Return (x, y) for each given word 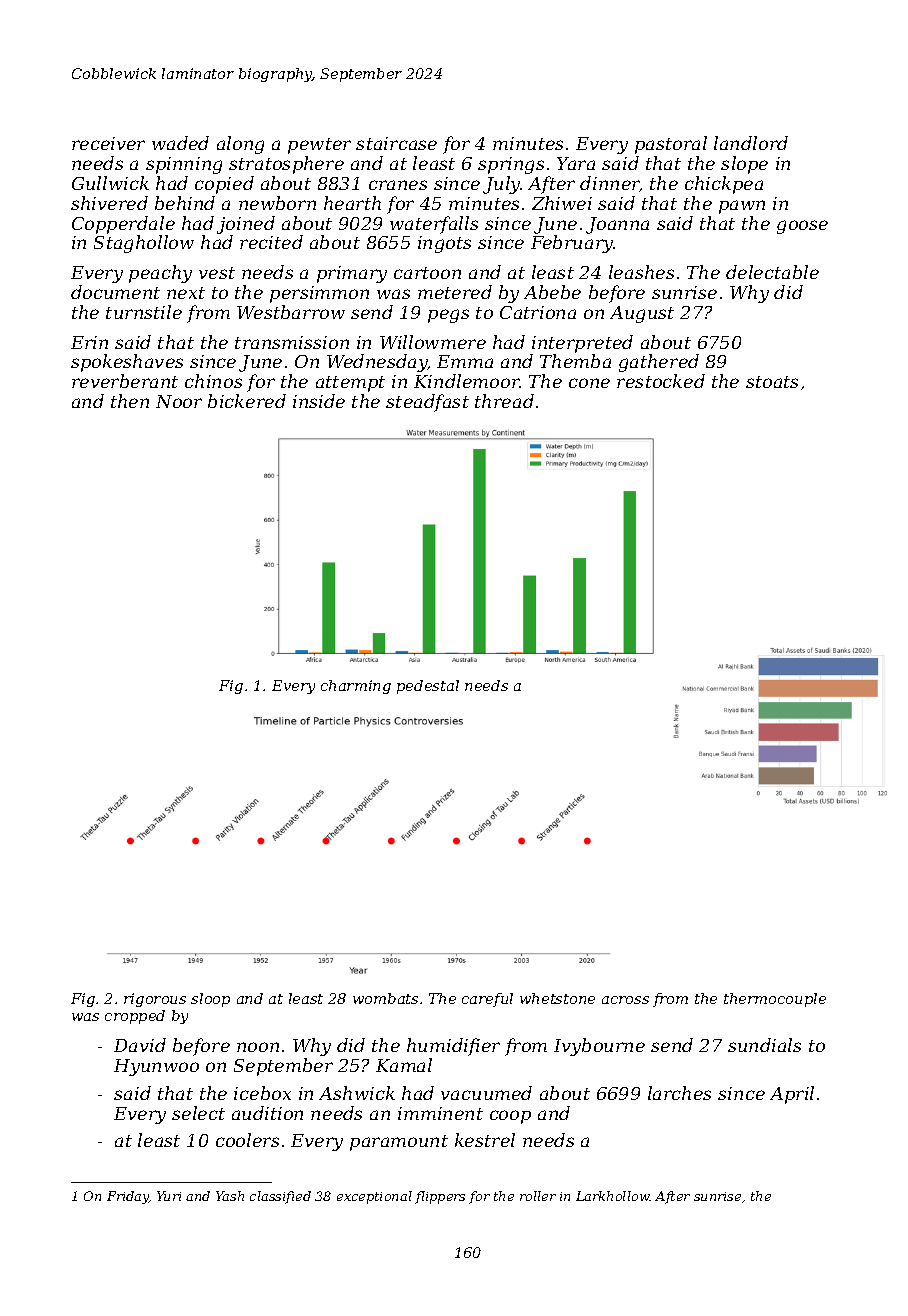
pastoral (671, 145)
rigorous (155, 1000)
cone (589, 383)
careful (487, 1000)
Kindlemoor (467, 381)
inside (319, 401)
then (130, 401)
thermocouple (775, 1000)
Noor (179, 401)
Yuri (169, 1196)
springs (511, 165)
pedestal (428, 687)
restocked (661, 381)
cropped (135, 1017)
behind (185, 203)
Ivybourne (599, 1047)
